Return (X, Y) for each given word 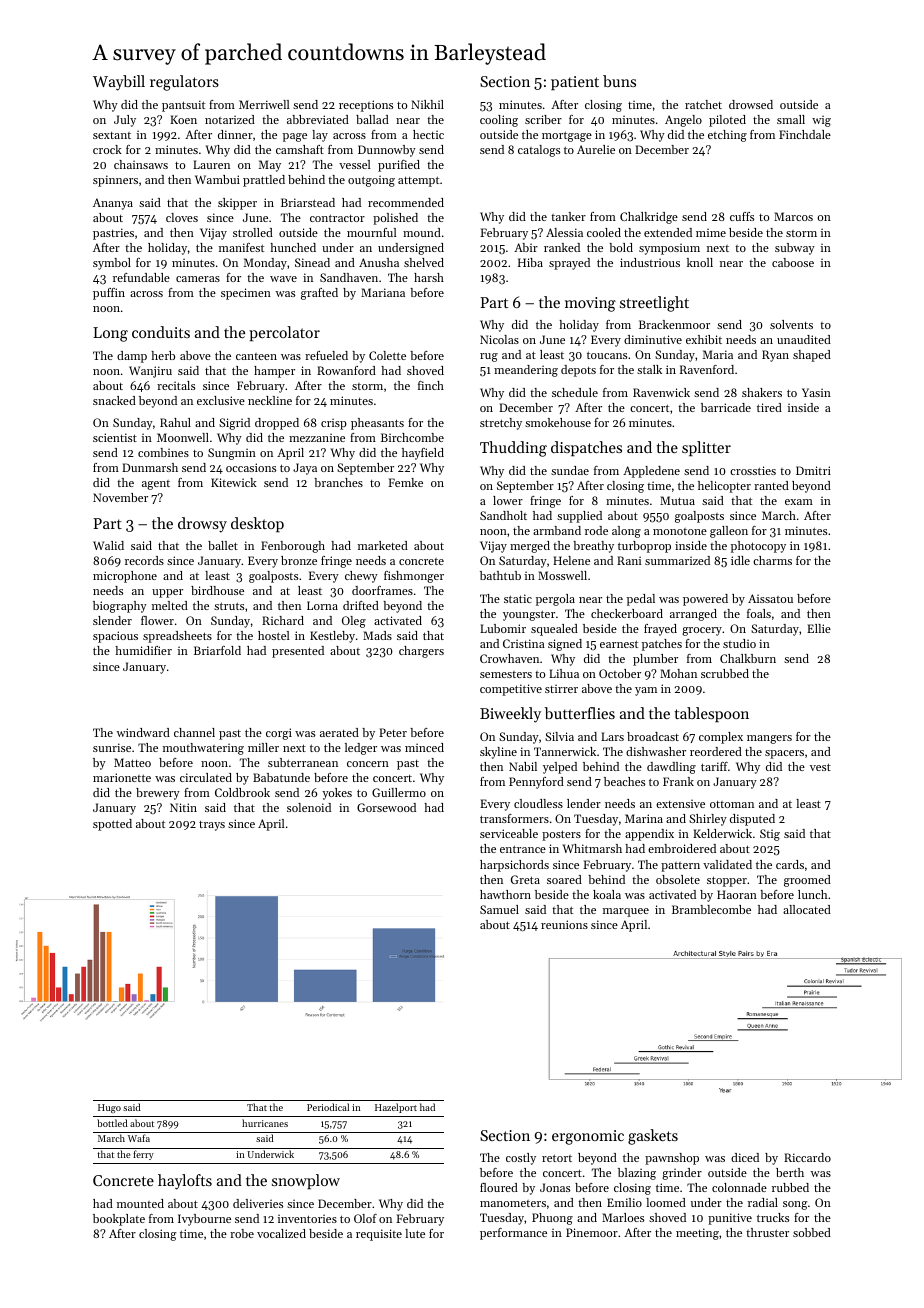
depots (578, 371)
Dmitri (813, 470)
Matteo (132, 762)
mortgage (567, 136)
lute (415, 1233)
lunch (812, 894)
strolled (253, 232)
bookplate (119, 1220)
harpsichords (514, 866)
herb (163, 355)
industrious (650, 262)
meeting (697, 1234)
